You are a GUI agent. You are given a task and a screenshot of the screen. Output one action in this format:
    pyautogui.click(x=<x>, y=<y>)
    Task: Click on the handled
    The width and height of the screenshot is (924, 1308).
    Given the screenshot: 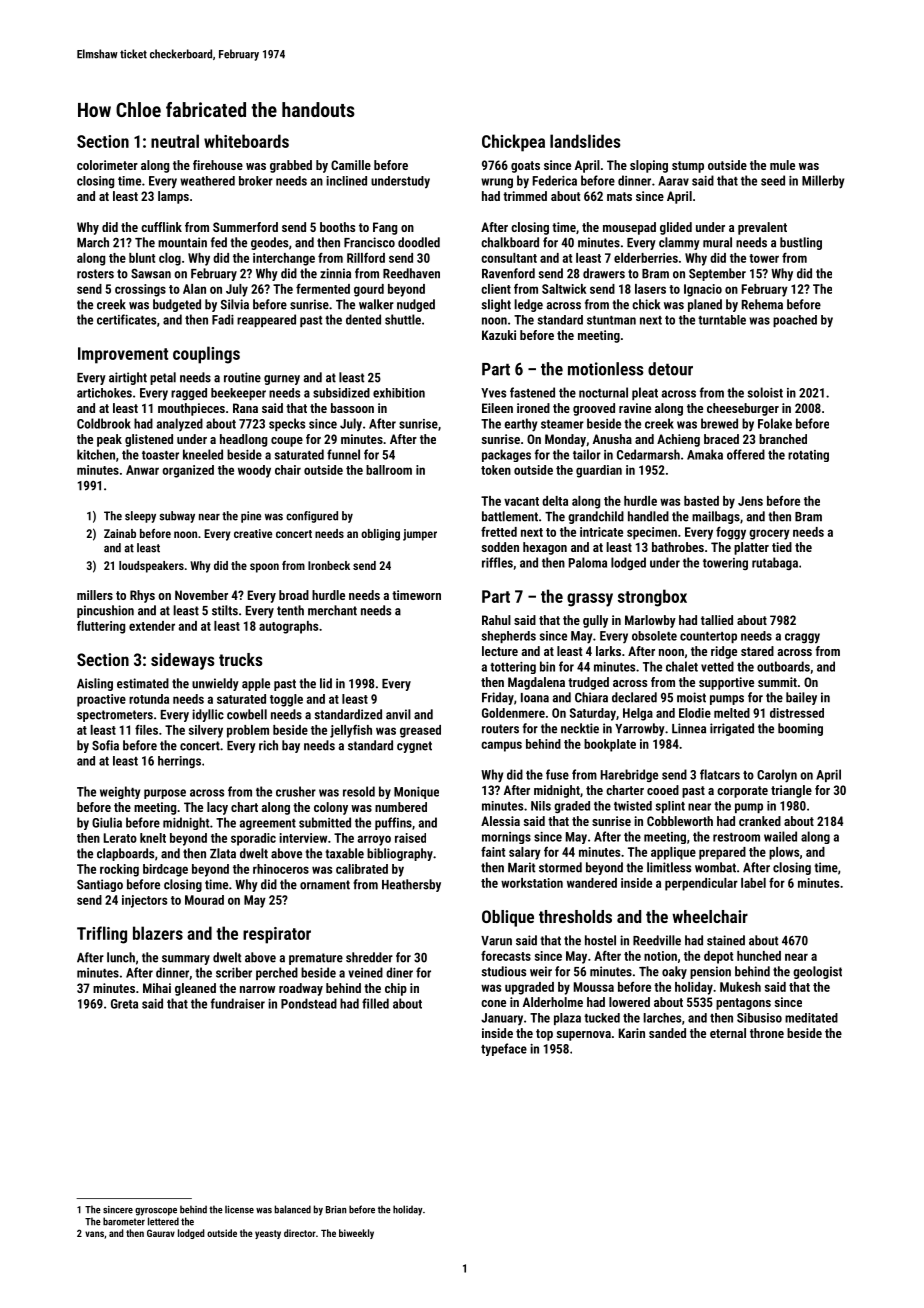 What is the action you would take?
    pyautogui.click(x=648, y=516)
